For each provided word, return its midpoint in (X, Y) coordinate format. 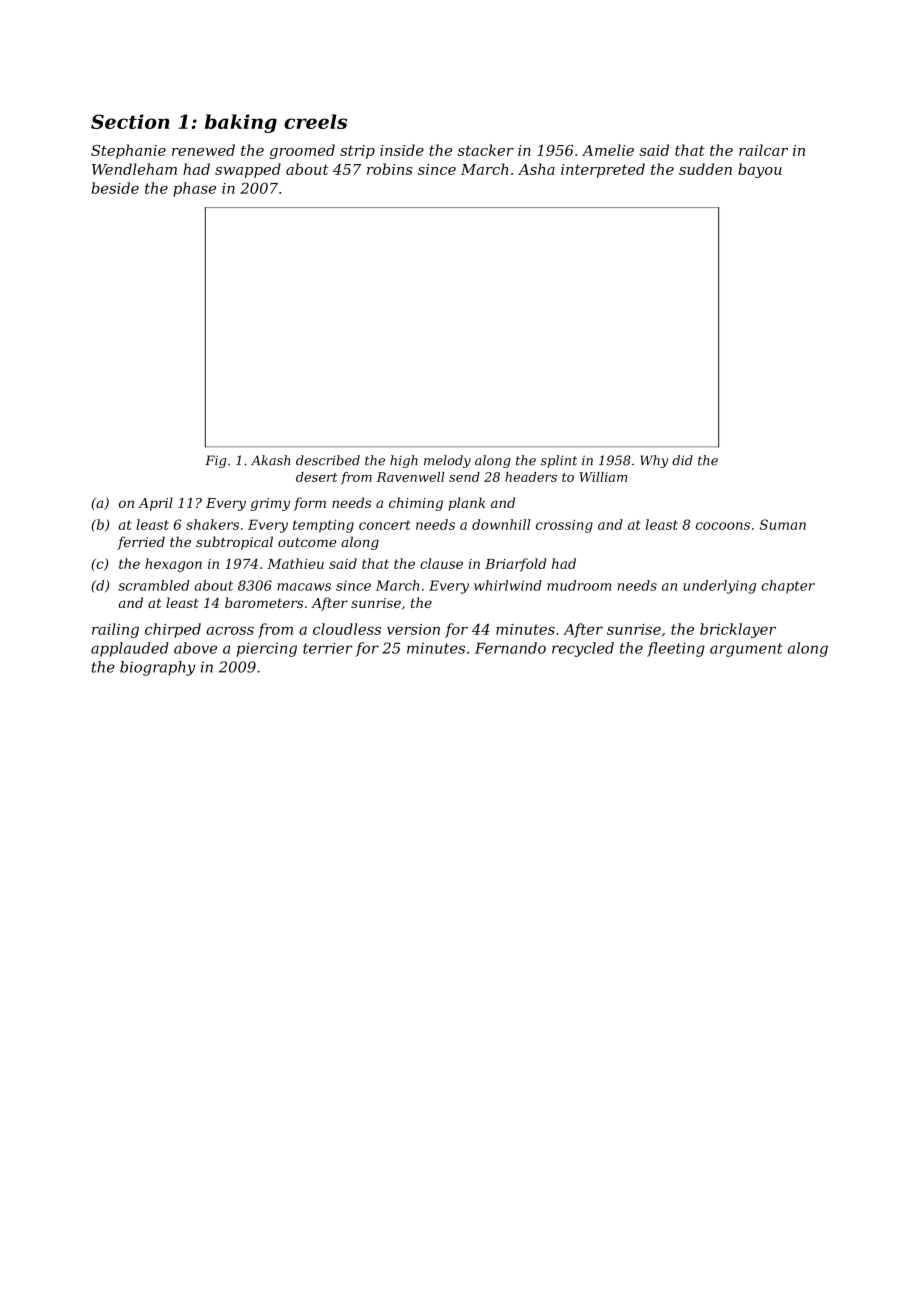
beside (115, 188)
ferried (141, 543)
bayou (760, 170)
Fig (215, 461)
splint (559, 461)
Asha (536, 169)
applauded (130, 649)
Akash (270, 460)
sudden (705, 169)
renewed (203, 150)
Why (654, 461)
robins (389, 169)
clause (441, 563)
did (682, 460)
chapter (788, 586)
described (328, 460)
